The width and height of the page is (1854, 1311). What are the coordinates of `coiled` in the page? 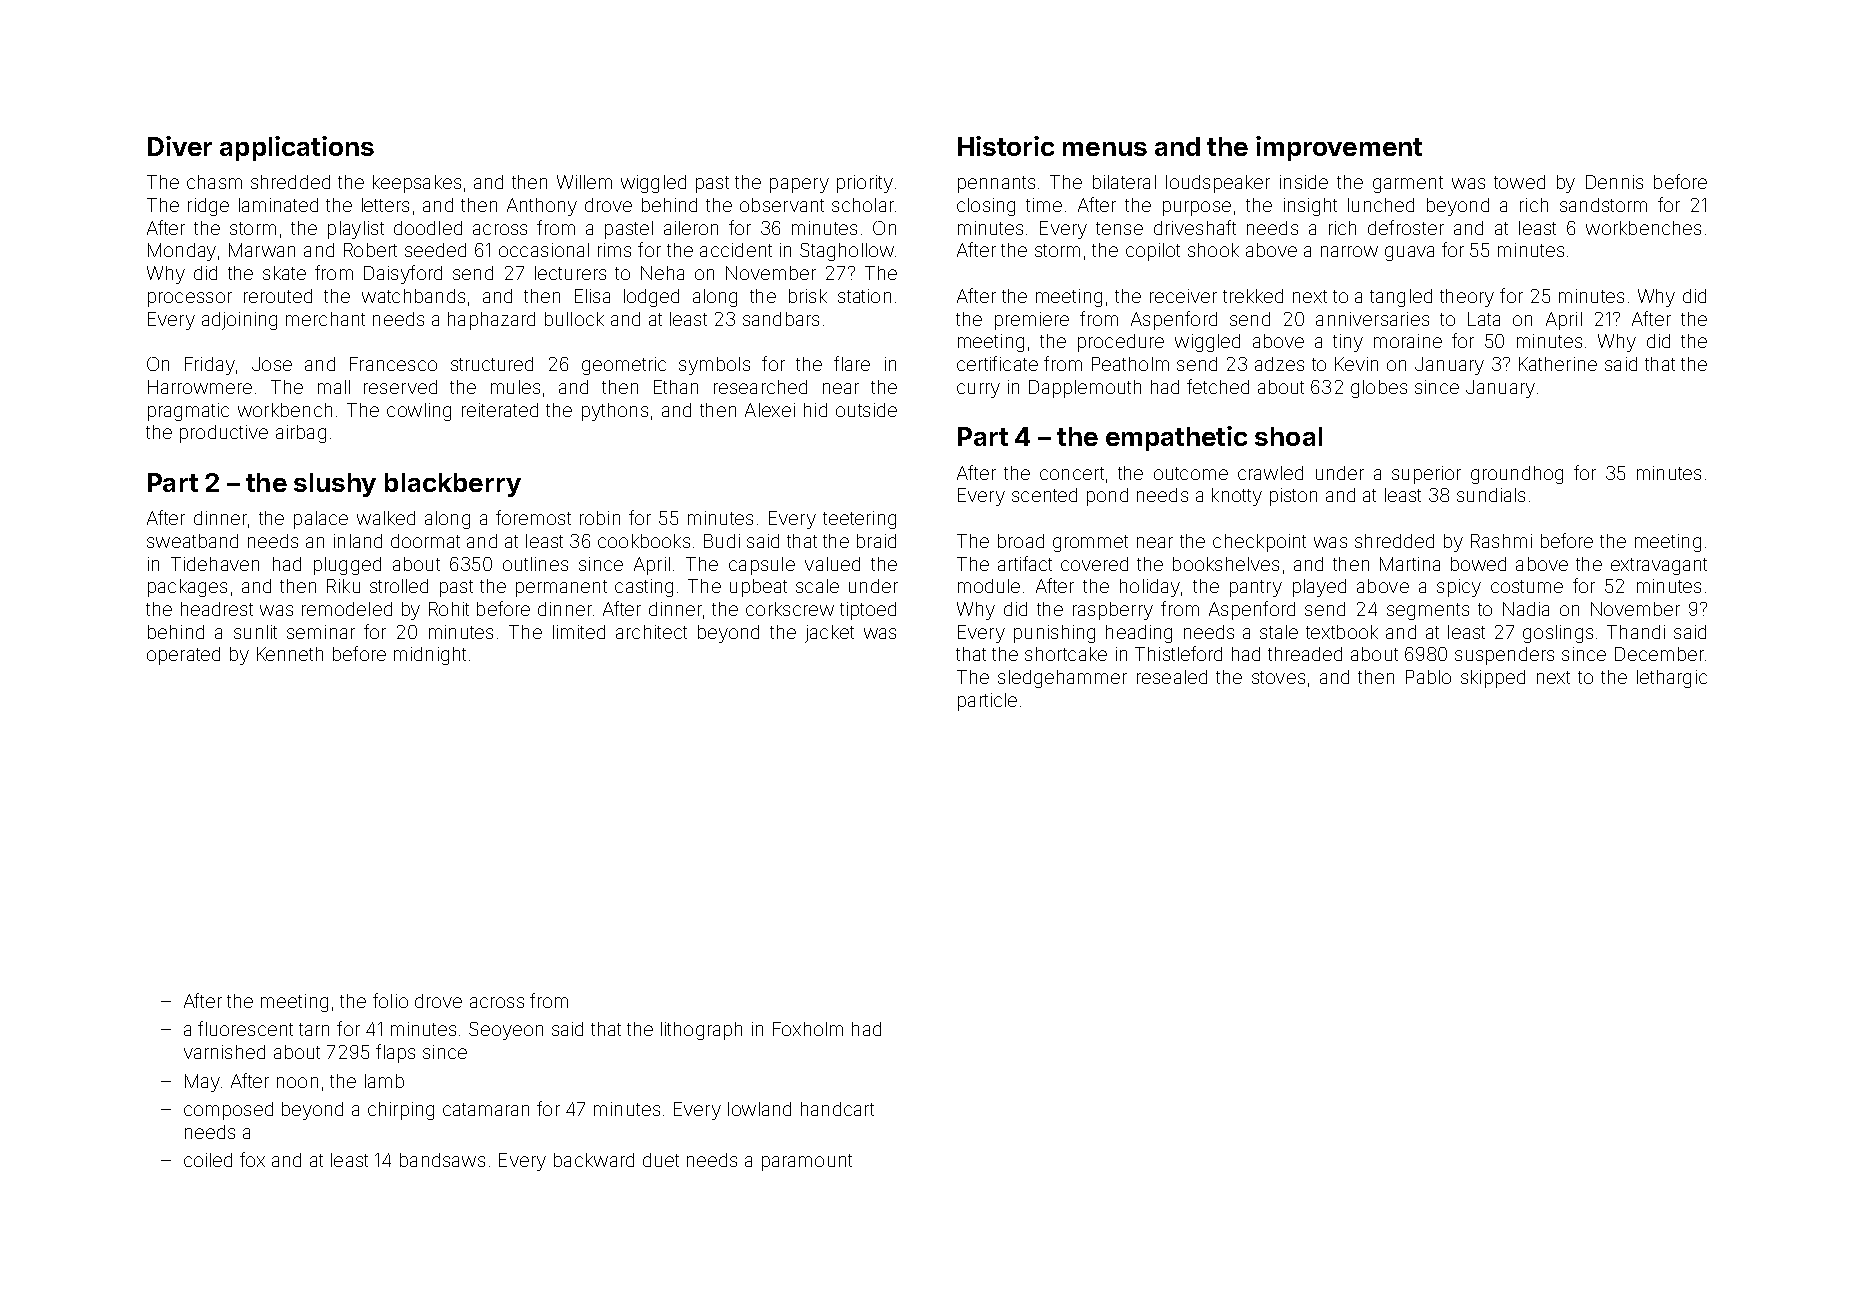 It's located at (208, 1160).
